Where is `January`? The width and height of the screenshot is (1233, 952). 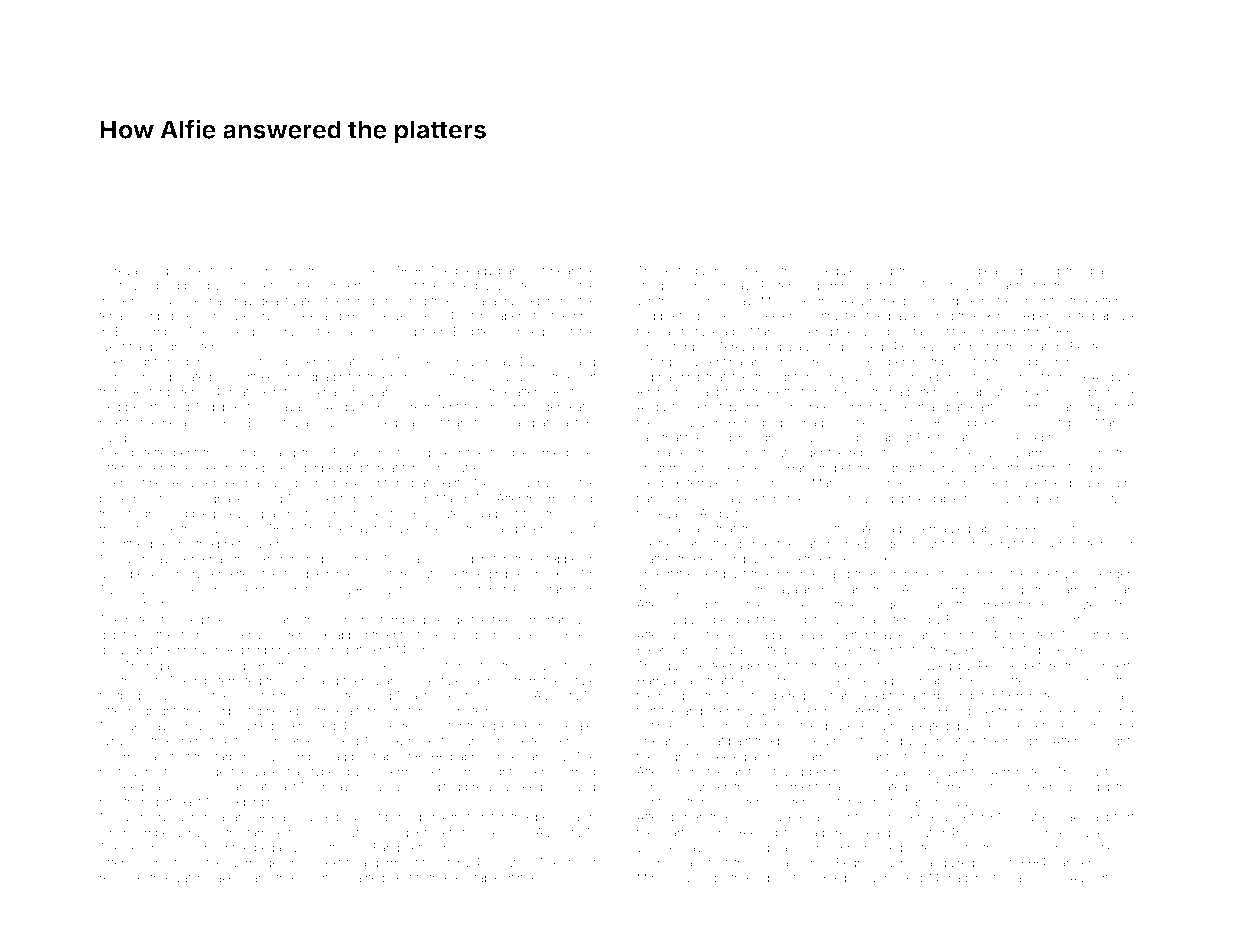
January is located at coordinates (545, 758).
